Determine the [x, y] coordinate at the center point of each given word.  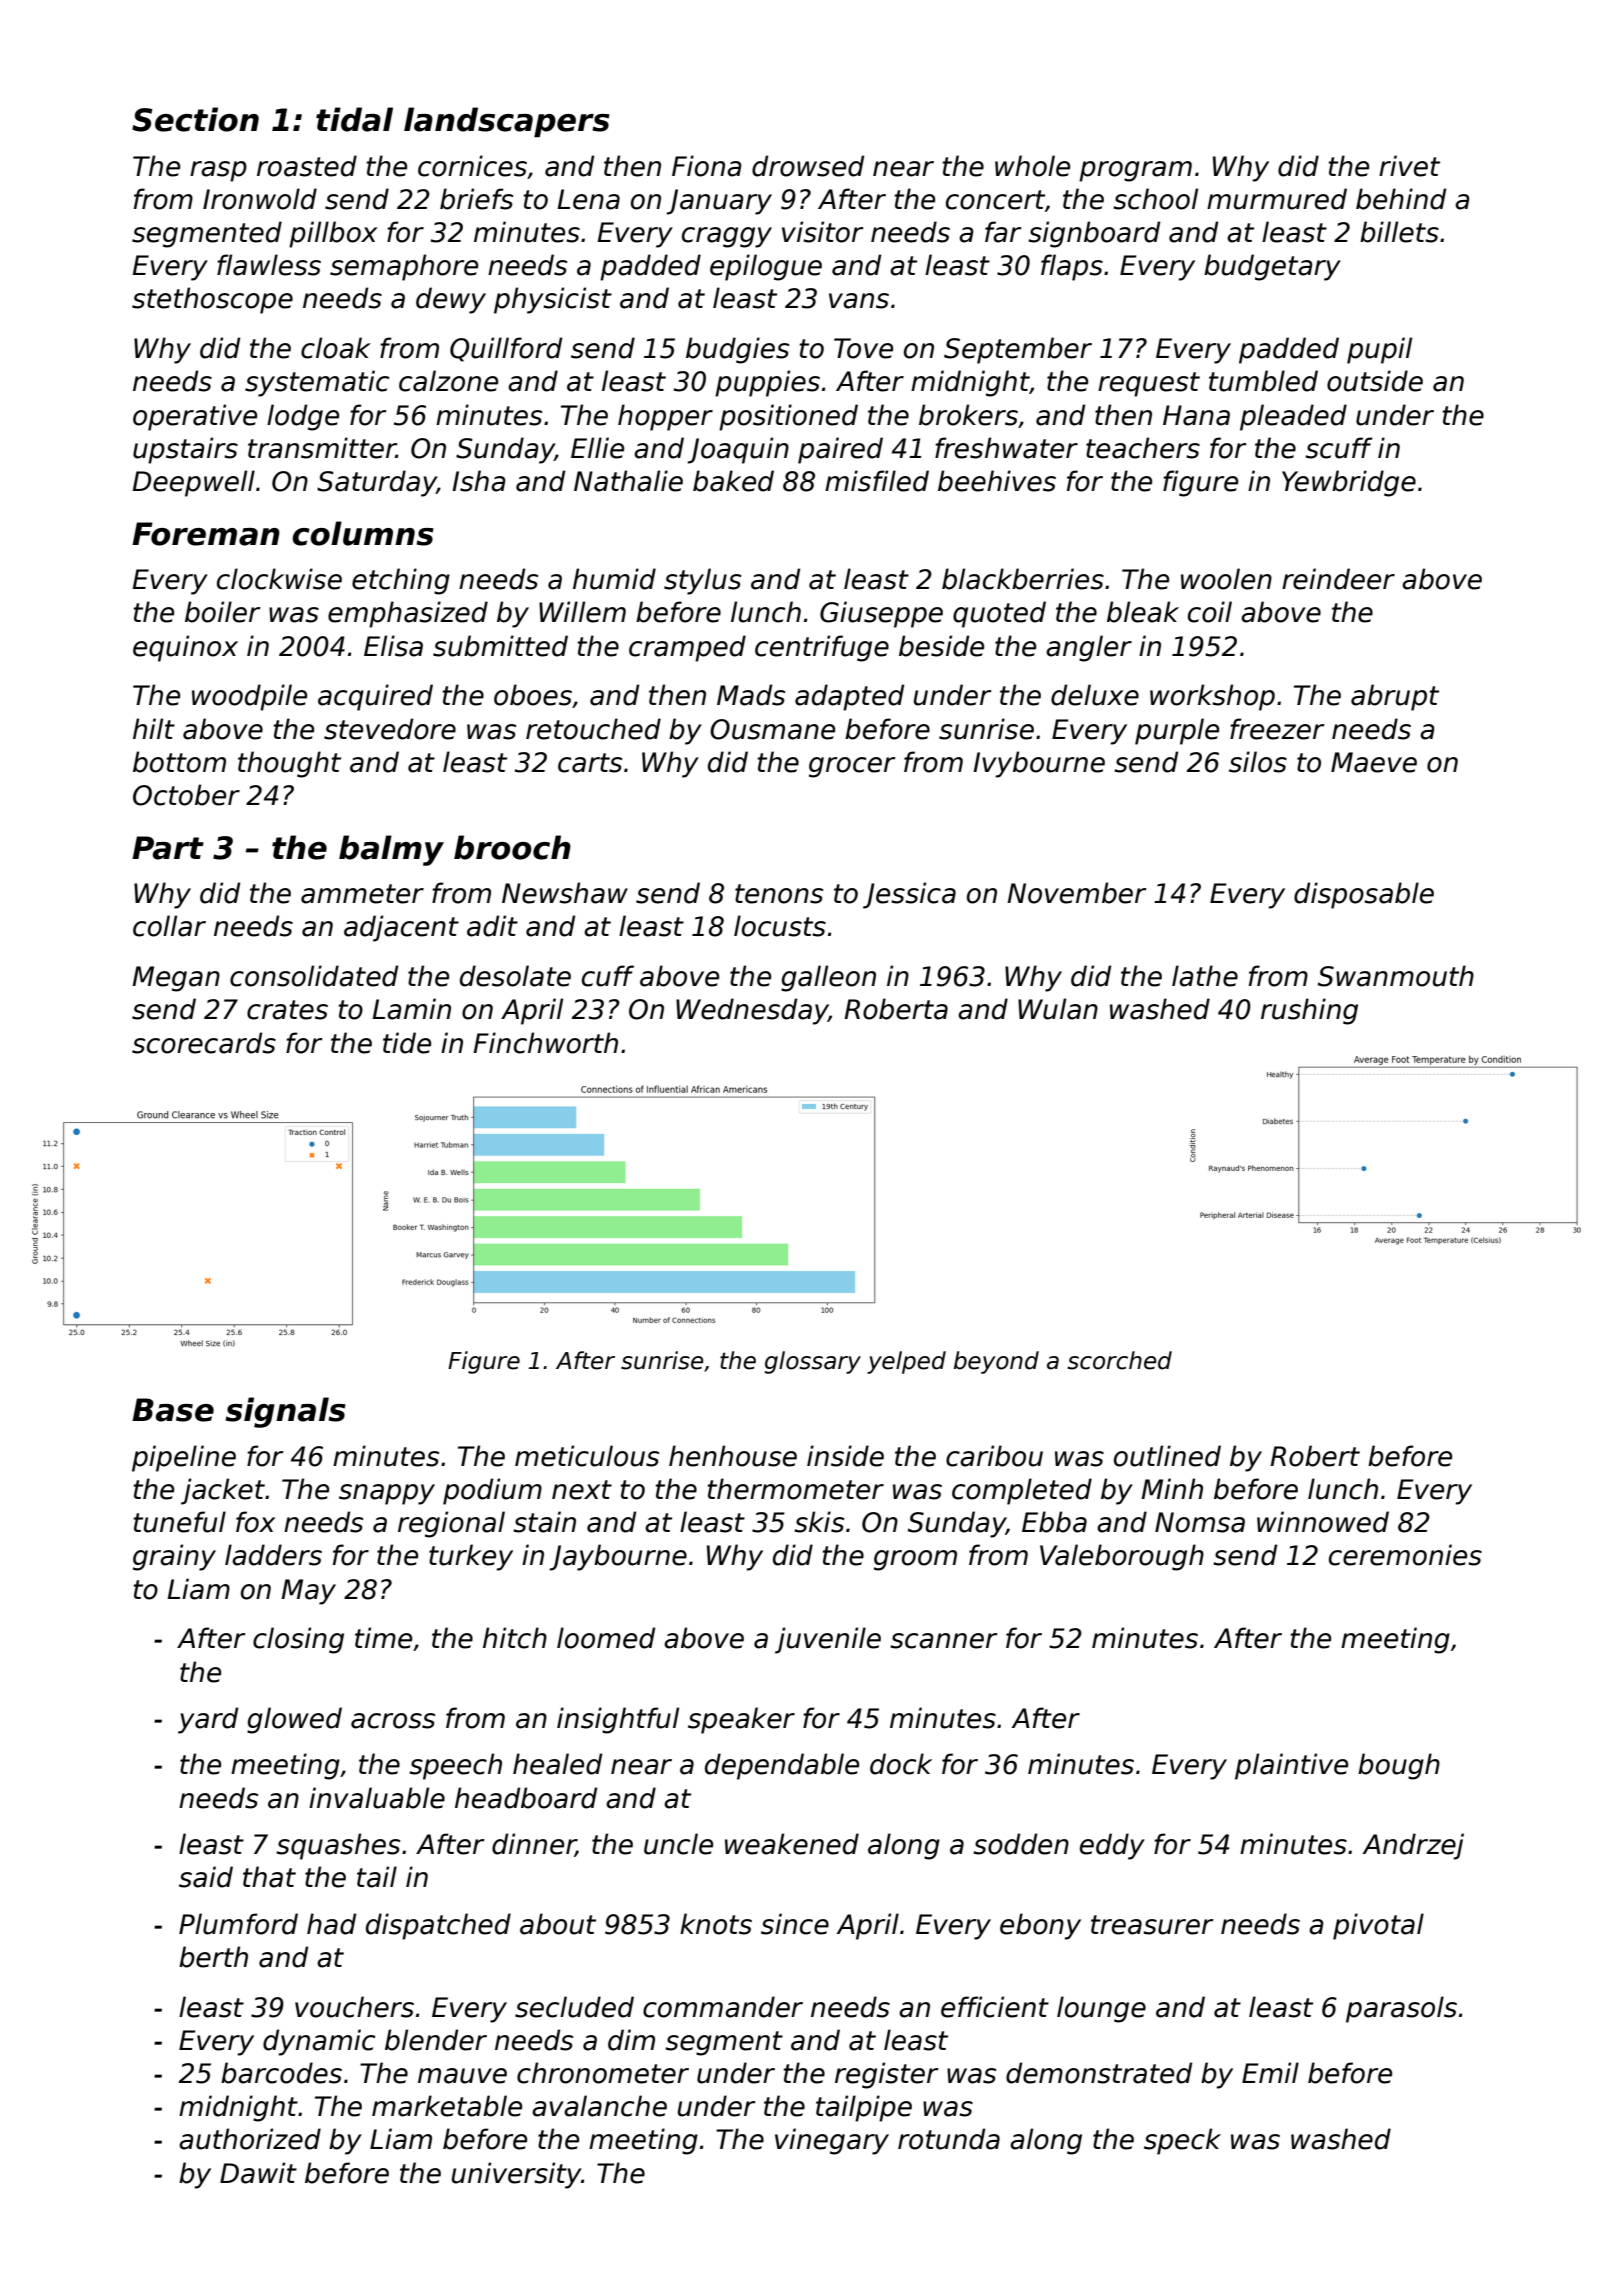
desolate [515, 976]
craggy [727, 237]
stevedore [390, 729]
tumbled [1263, 381]
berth [213, 1957]
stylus [702, 581]
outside [1375, 381]
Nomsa [1200, 1522]
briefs [476, 199]
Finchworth [545, 1043]
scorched [1119, 1360]
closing [298, 1640]
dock [901, 1764]
